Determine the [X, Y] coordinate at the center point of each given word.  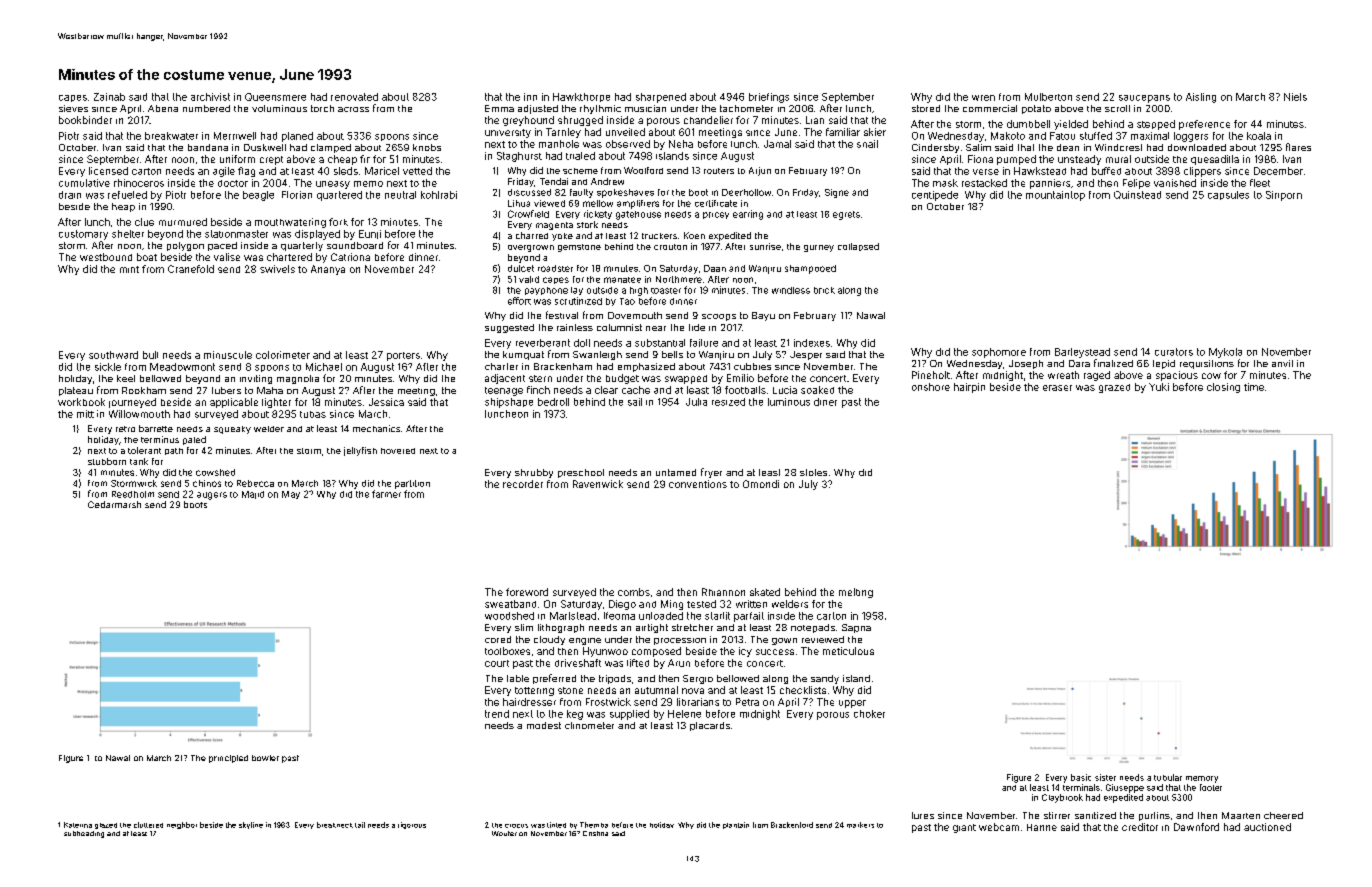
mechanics [376, 428]
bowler [265, 758]
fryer [711, 473]
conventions [698, 484]
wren [983, 98]
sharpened [661, 98]
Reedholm [133, 494]
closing [1223, 388]
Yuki [1159, 387]
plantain [736, 825]
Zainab [109, 97]
